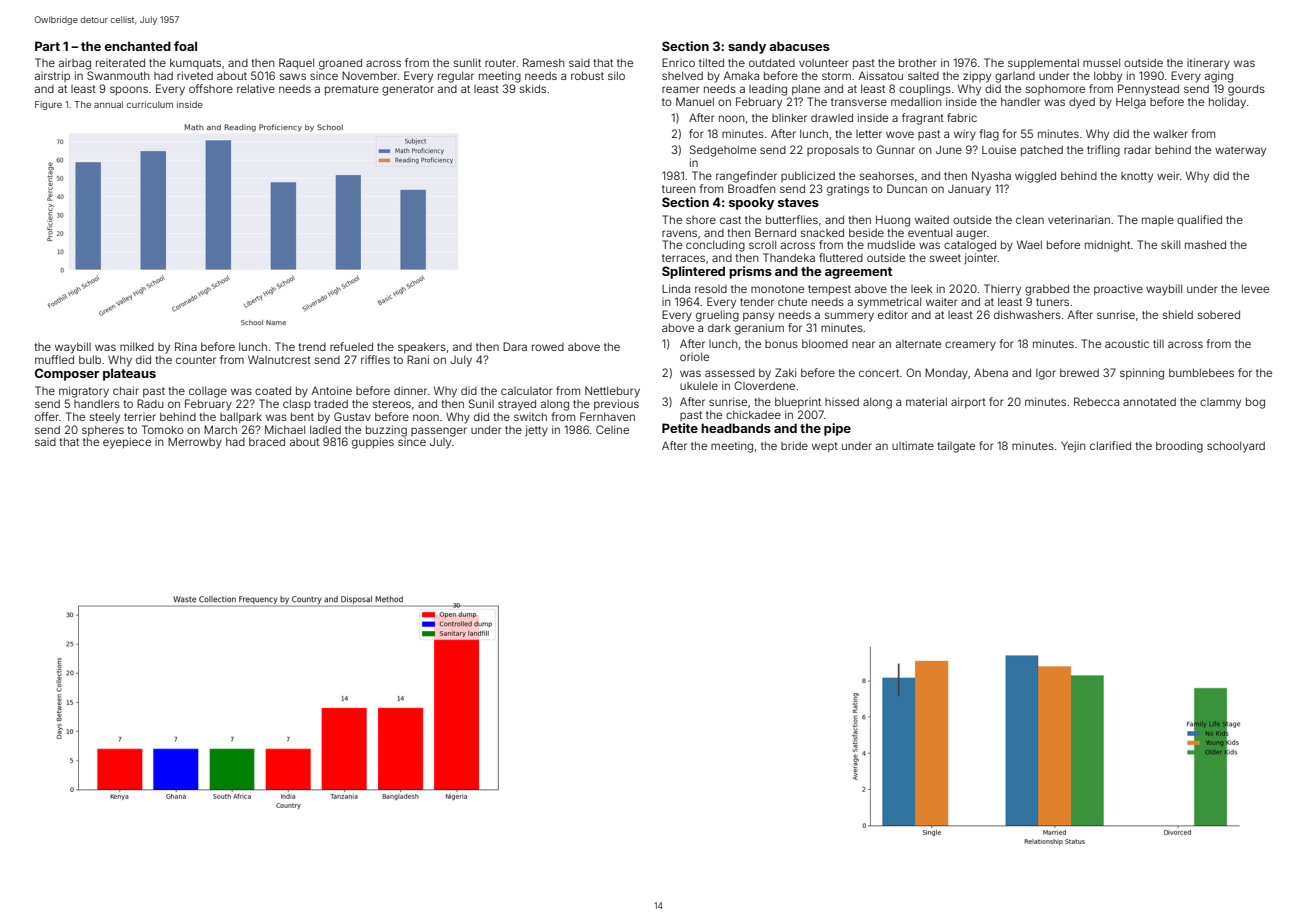 The height and width of the page is (924, 1308). I want to click on Linda, so click(676, 288).
